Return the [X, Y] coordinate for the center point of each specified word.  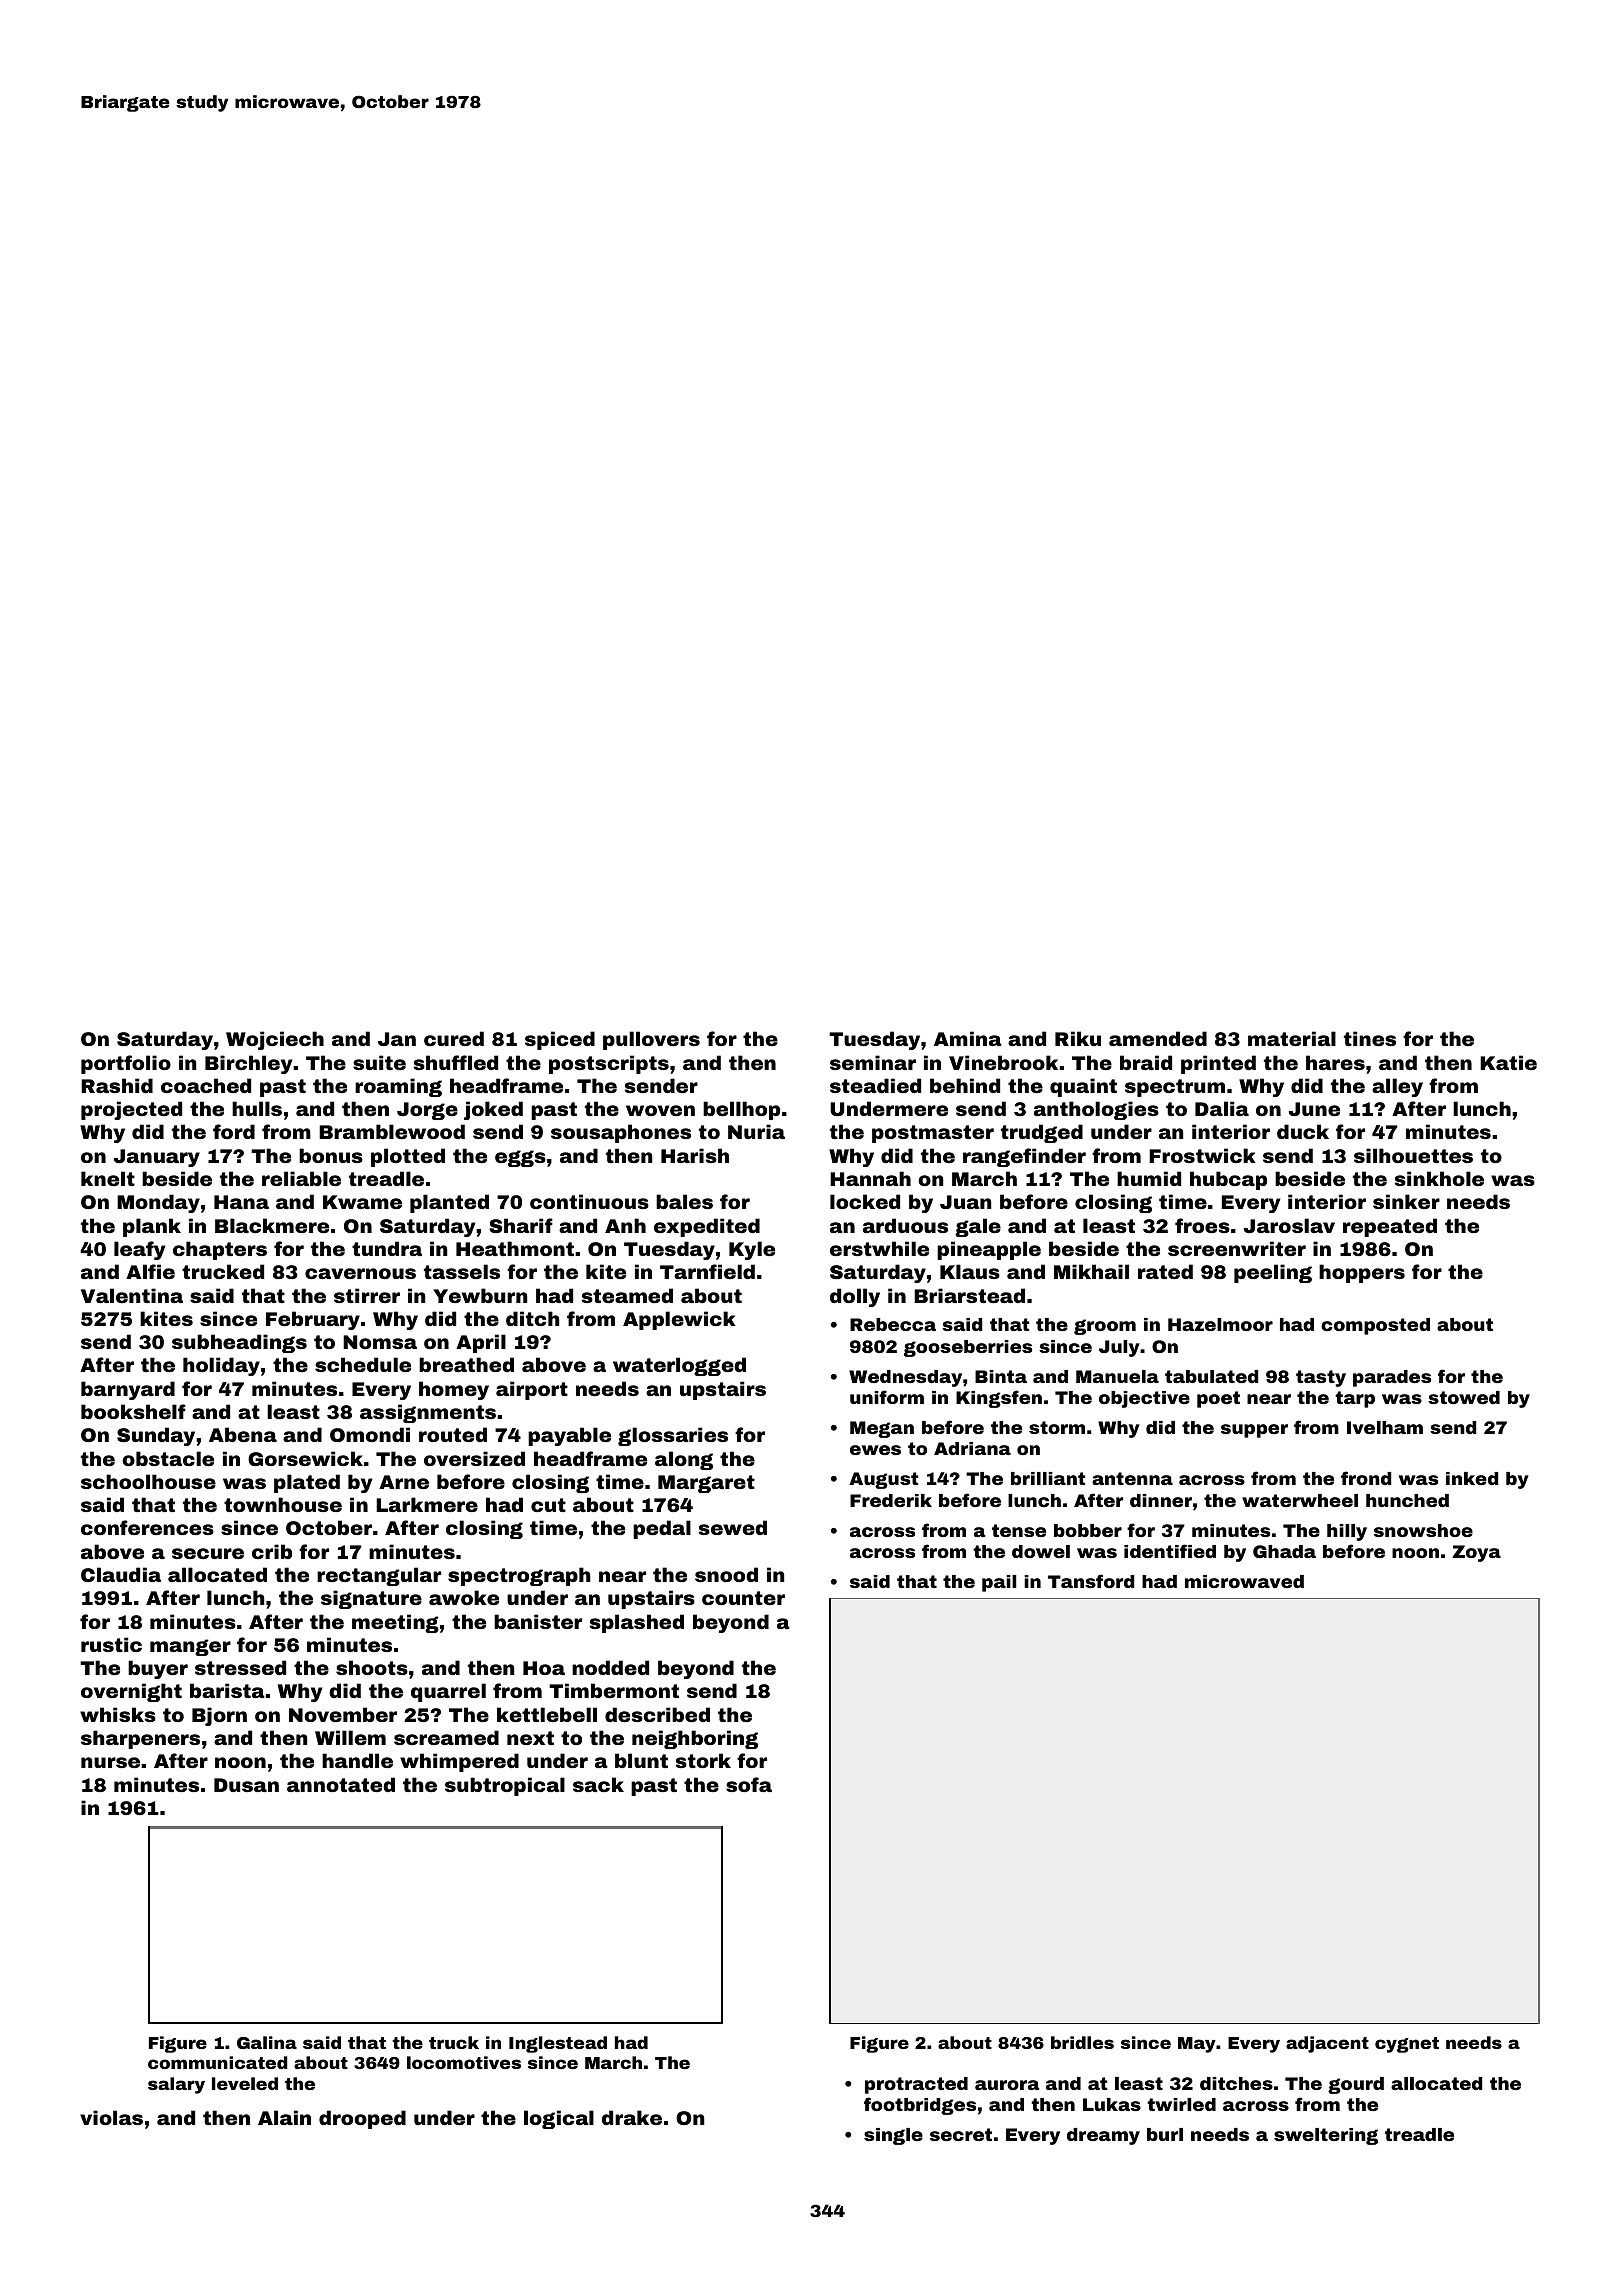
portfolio [126, 1064]
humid [1149, 1178]
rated [1165, 1271]
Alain [284, 2117]
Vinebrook [1003, 1062]
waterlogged [679, 1366]
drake [632, 2117]
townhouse [283, 1504]
